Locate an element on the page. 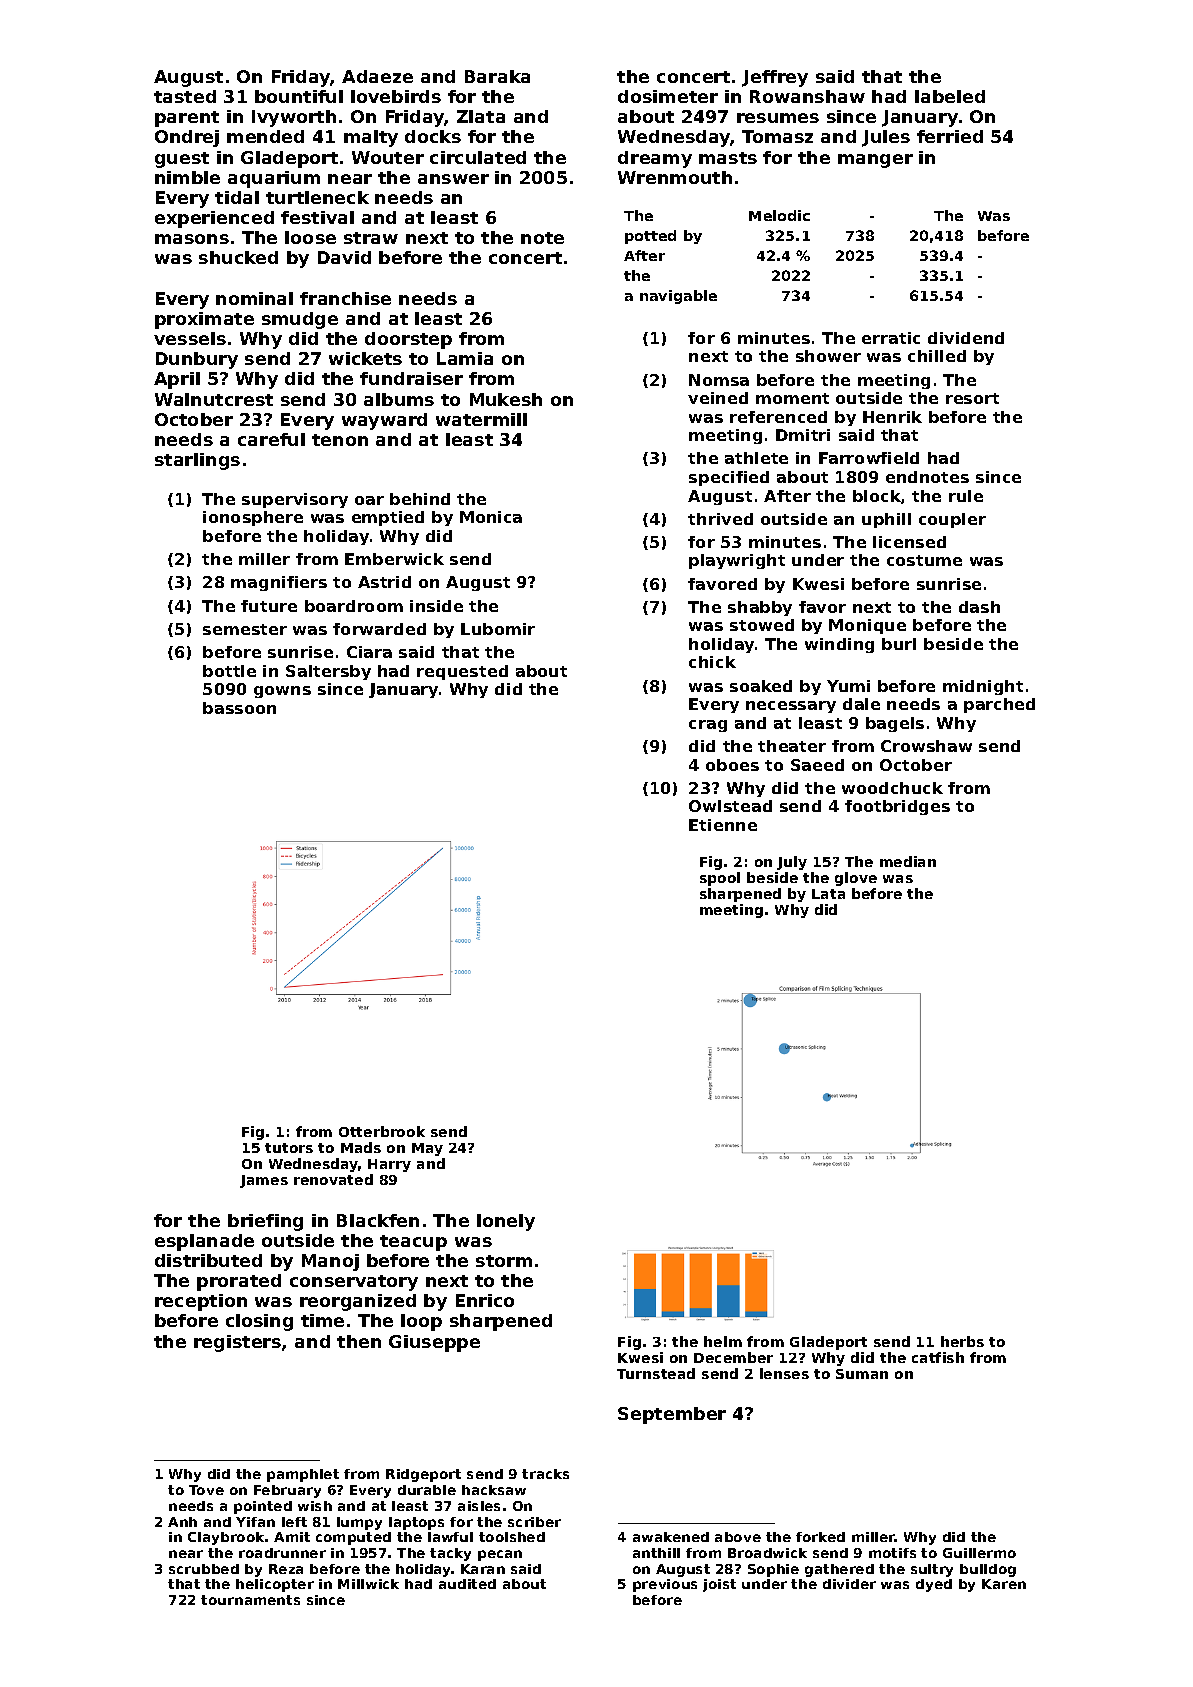  previous is located at coordinates (665, 1585).
